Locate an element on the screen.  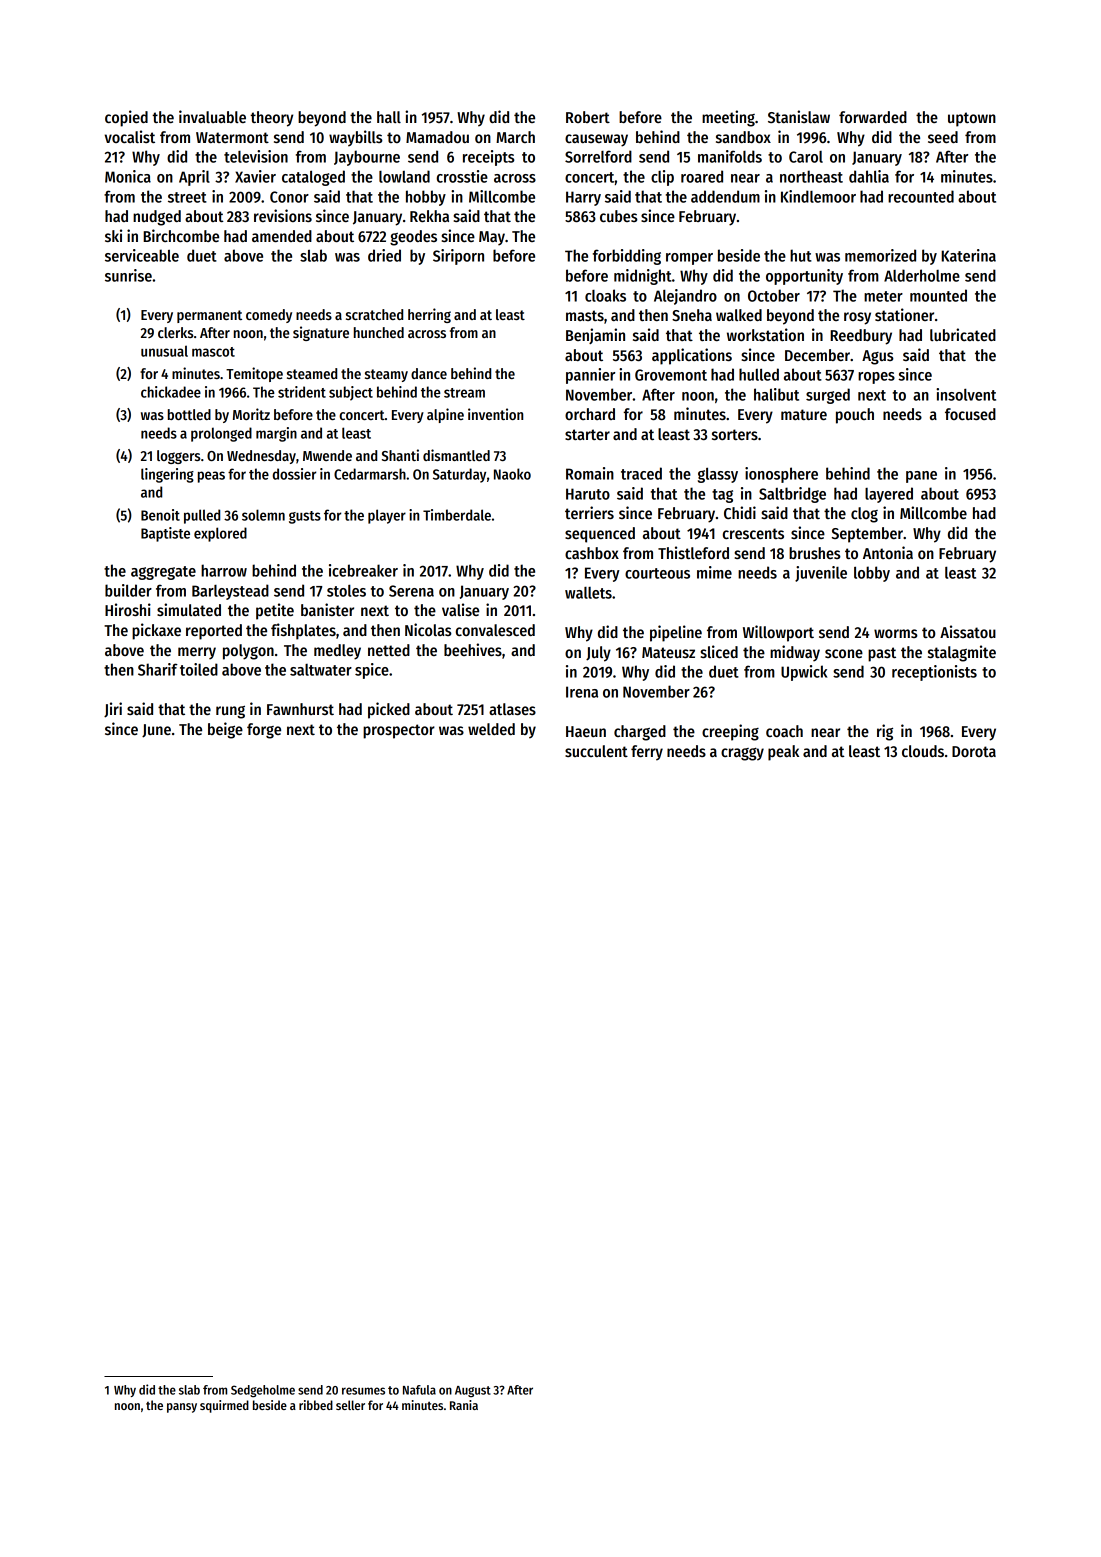
June is located at coordinates (156, 731).
